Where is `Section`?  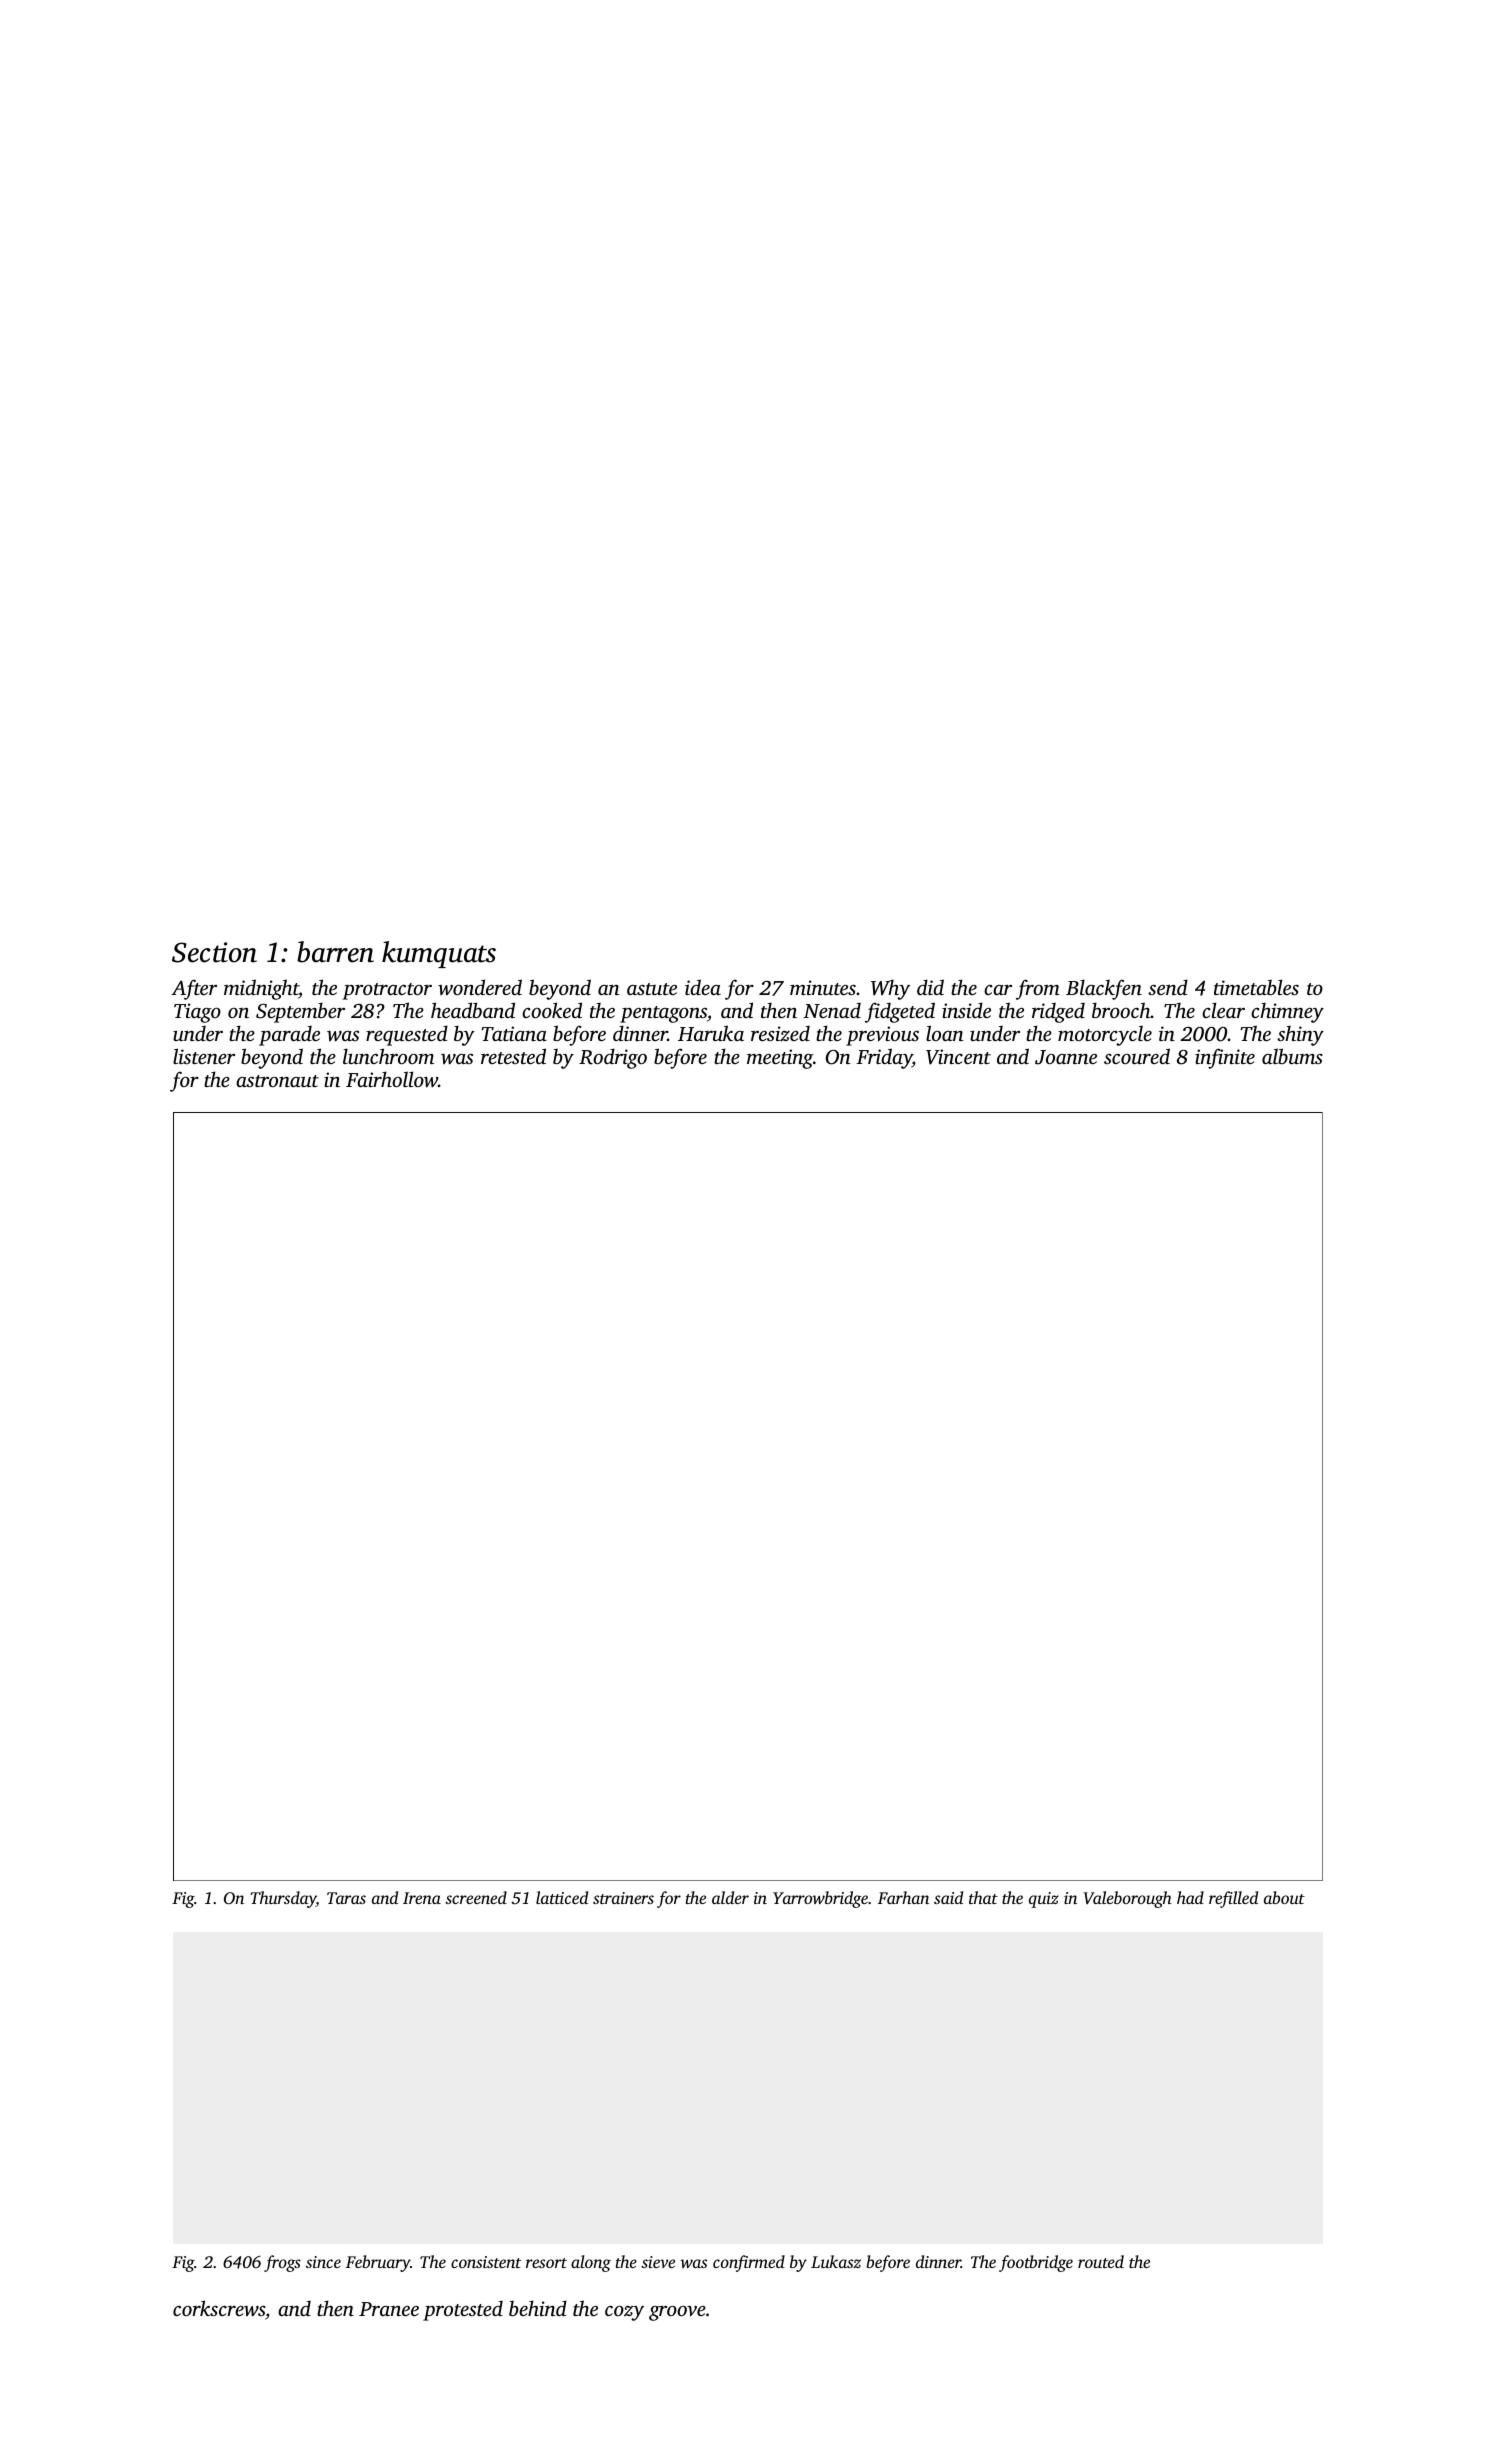 Section is located at coordinates (214, 952).
